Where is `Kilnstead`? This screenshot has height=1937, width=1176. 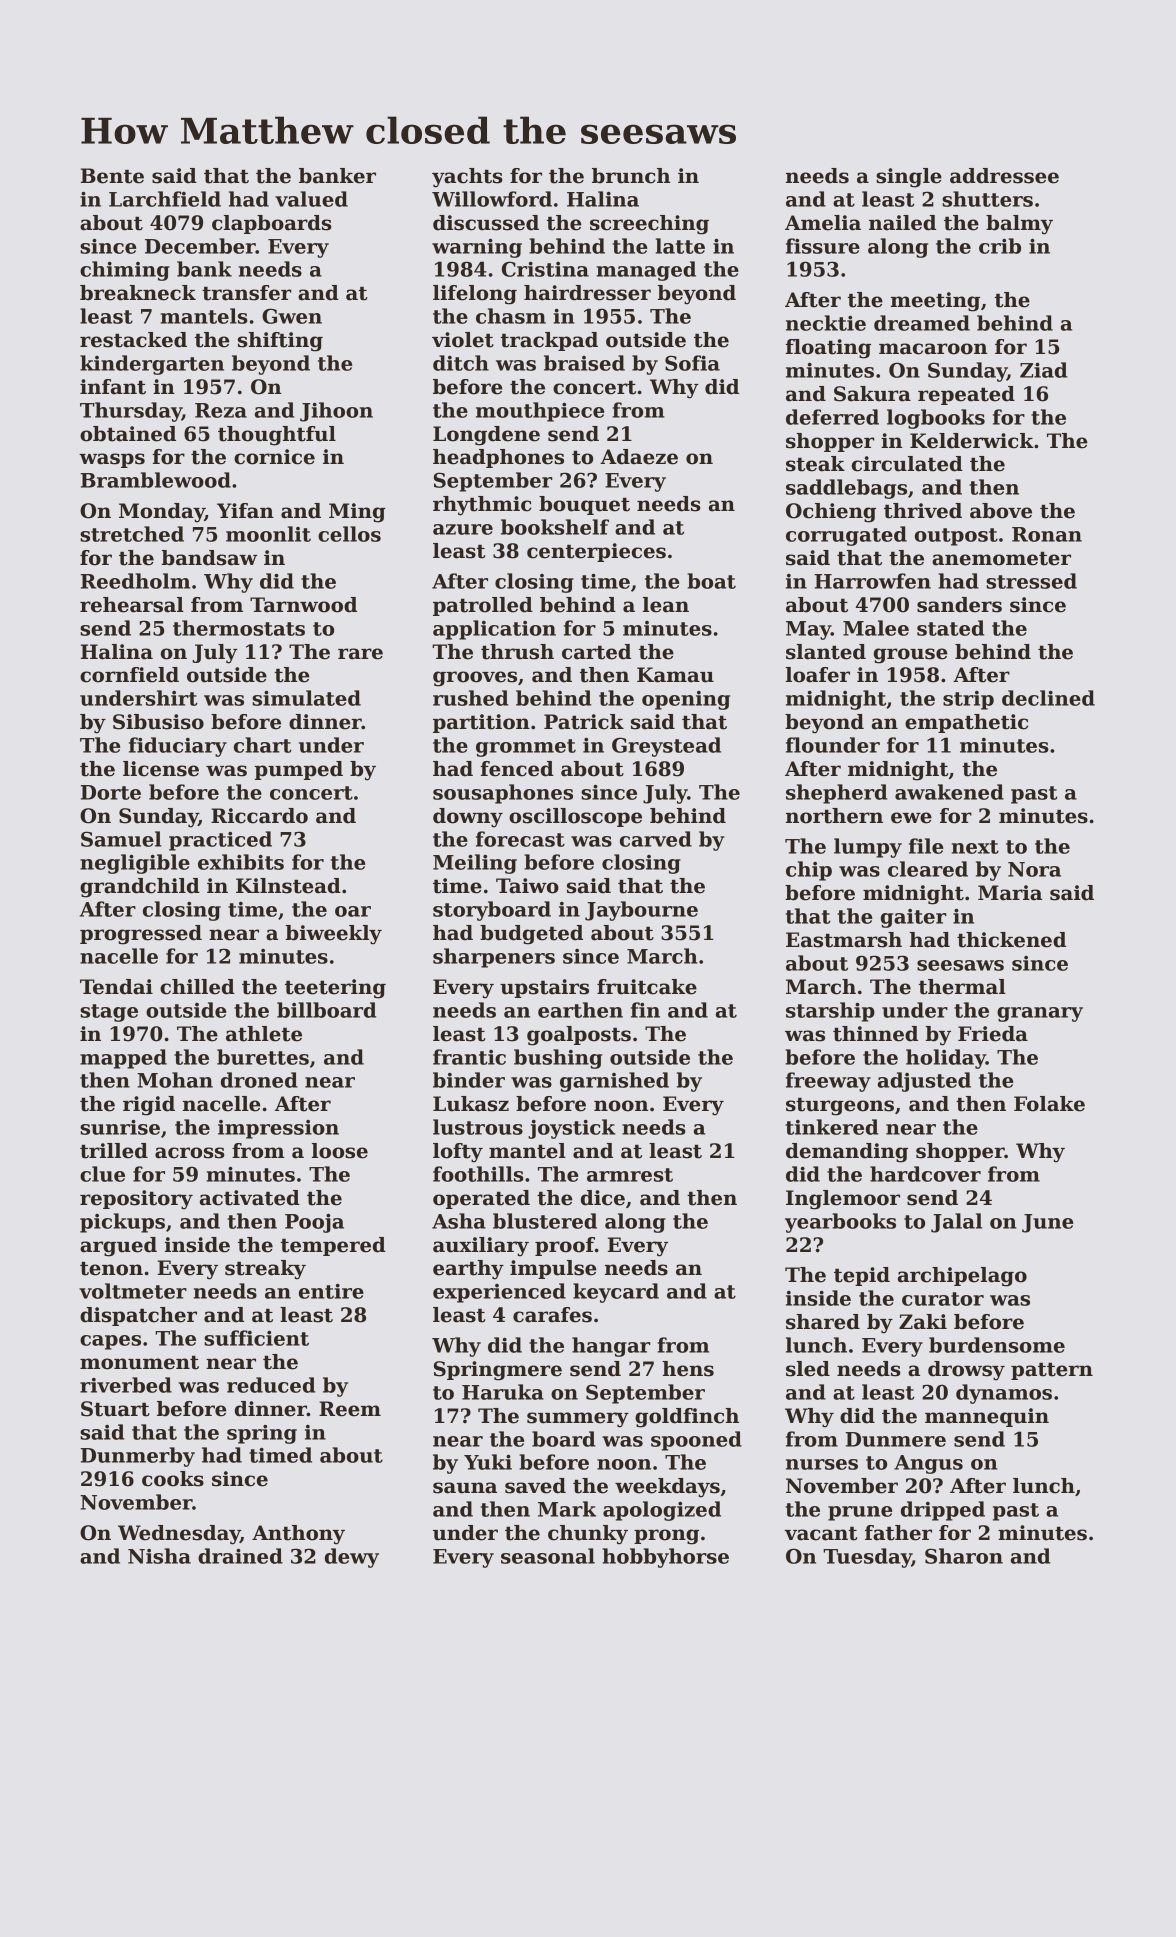
Kilnstead is located at coordinates (288, 886).
